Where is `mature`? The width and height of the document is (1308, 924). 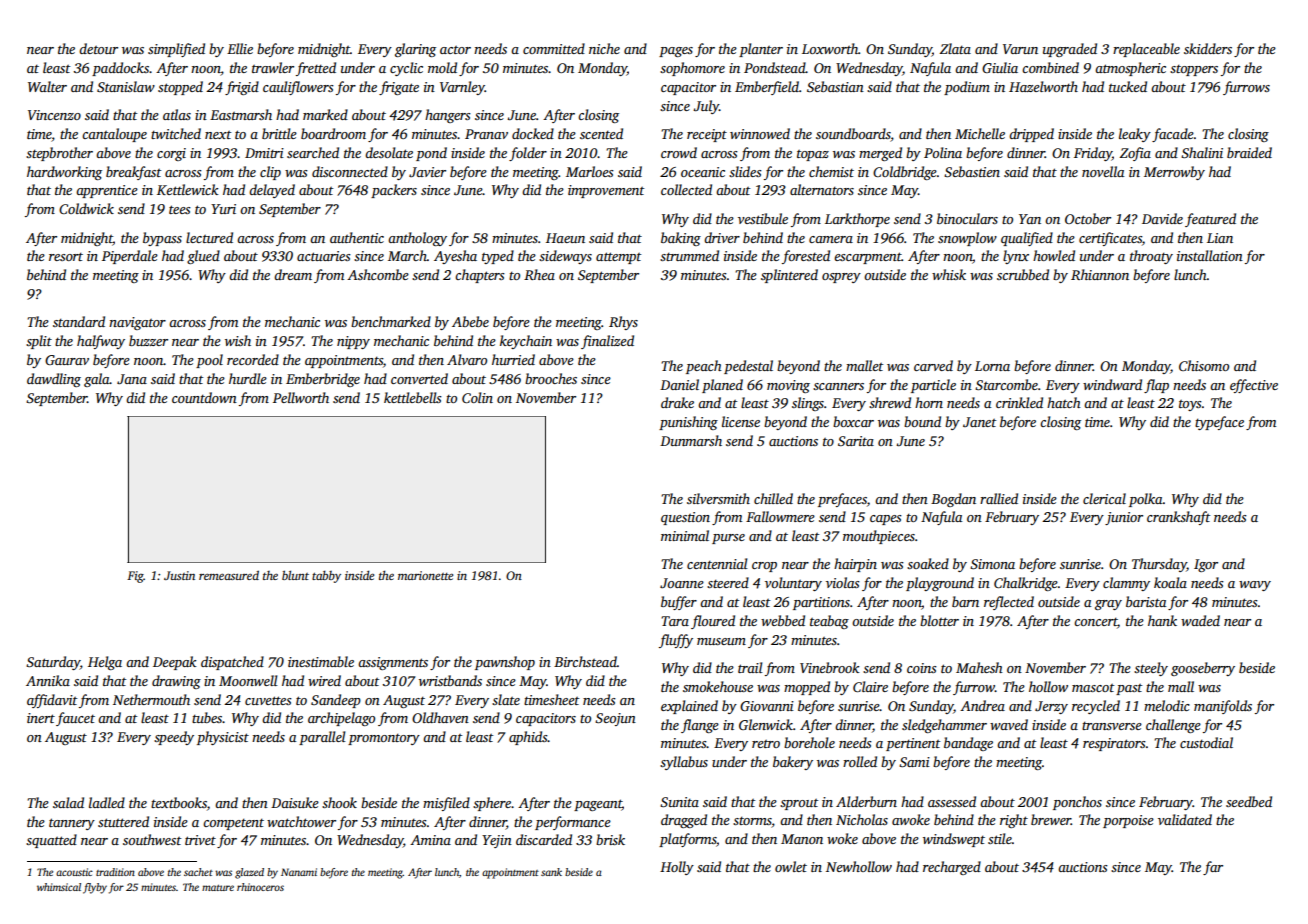
mature is located at coordinates (218, 888).
